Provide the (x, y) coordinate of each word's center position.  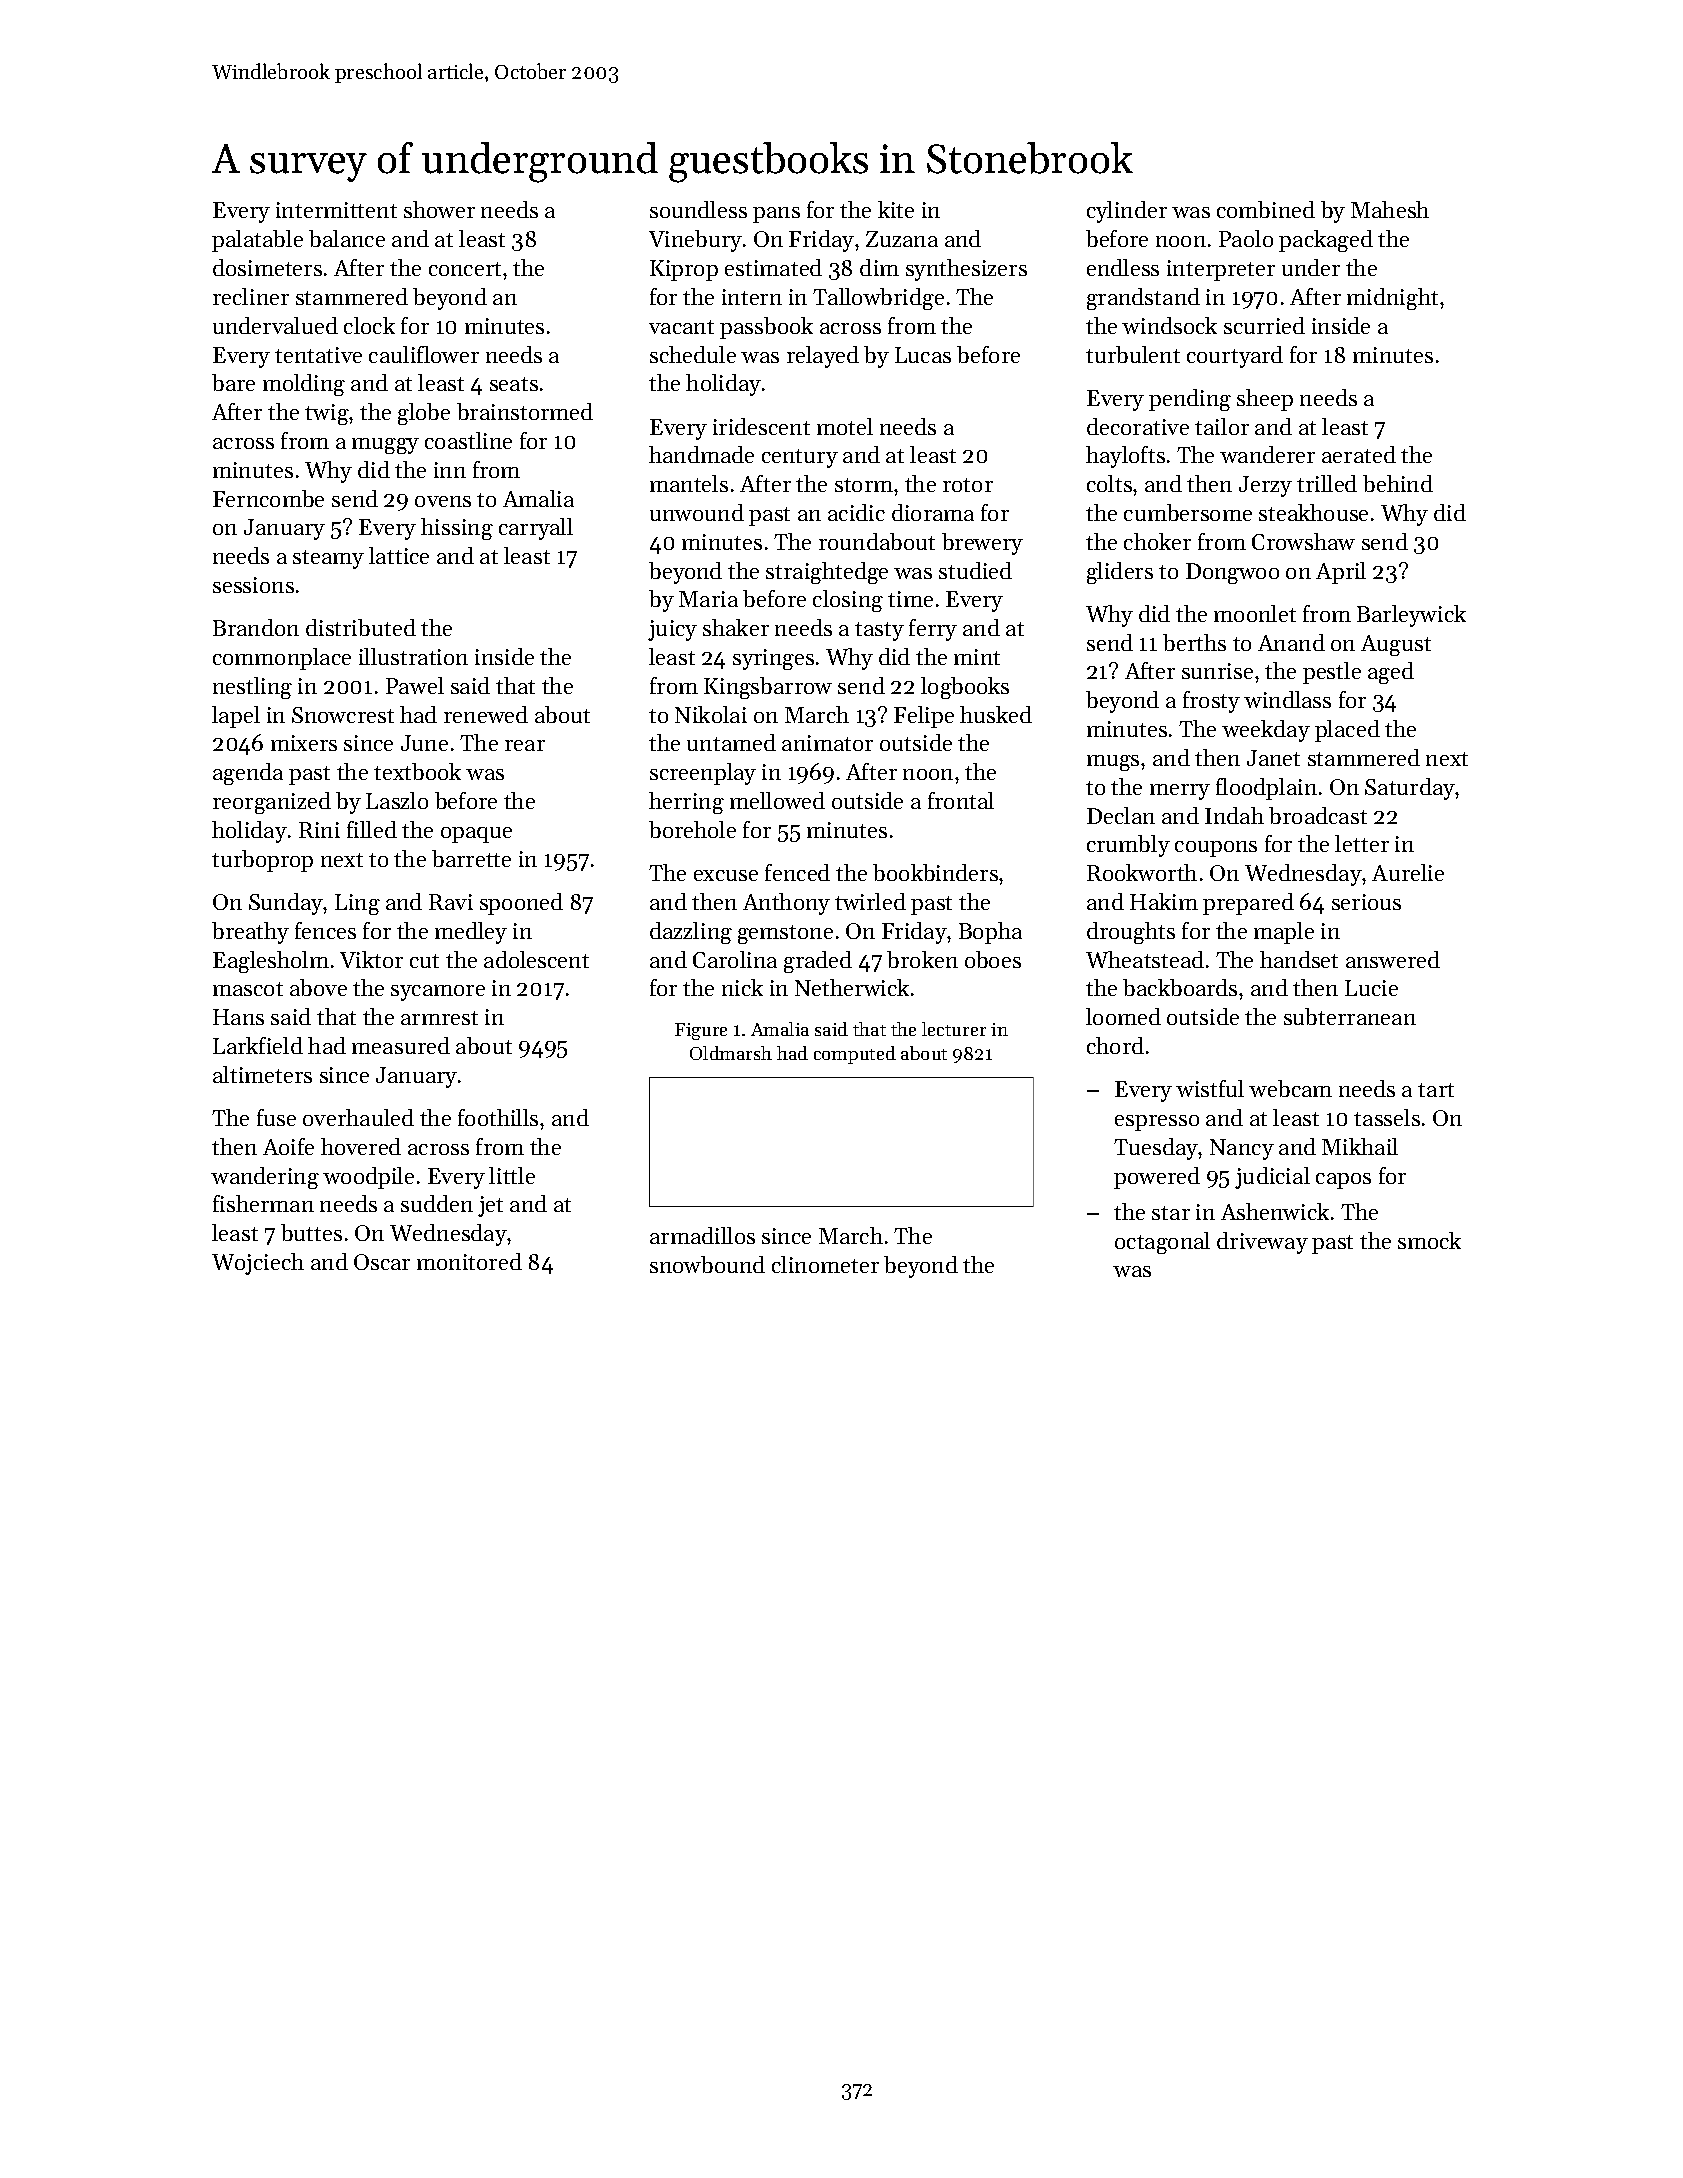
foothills (498, 1117)
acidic (856, 512)
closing (848, 601)
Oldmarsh (731, 1053)
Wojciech (258, 1264)
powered (1157, 1178)
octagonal (1162, 1243)
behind (1398, 483)
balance (347, 238)
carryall (536, 529)
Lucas (923, 355)
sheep (1265, 400)
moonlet (1255, 613)
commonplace (282, 659)
